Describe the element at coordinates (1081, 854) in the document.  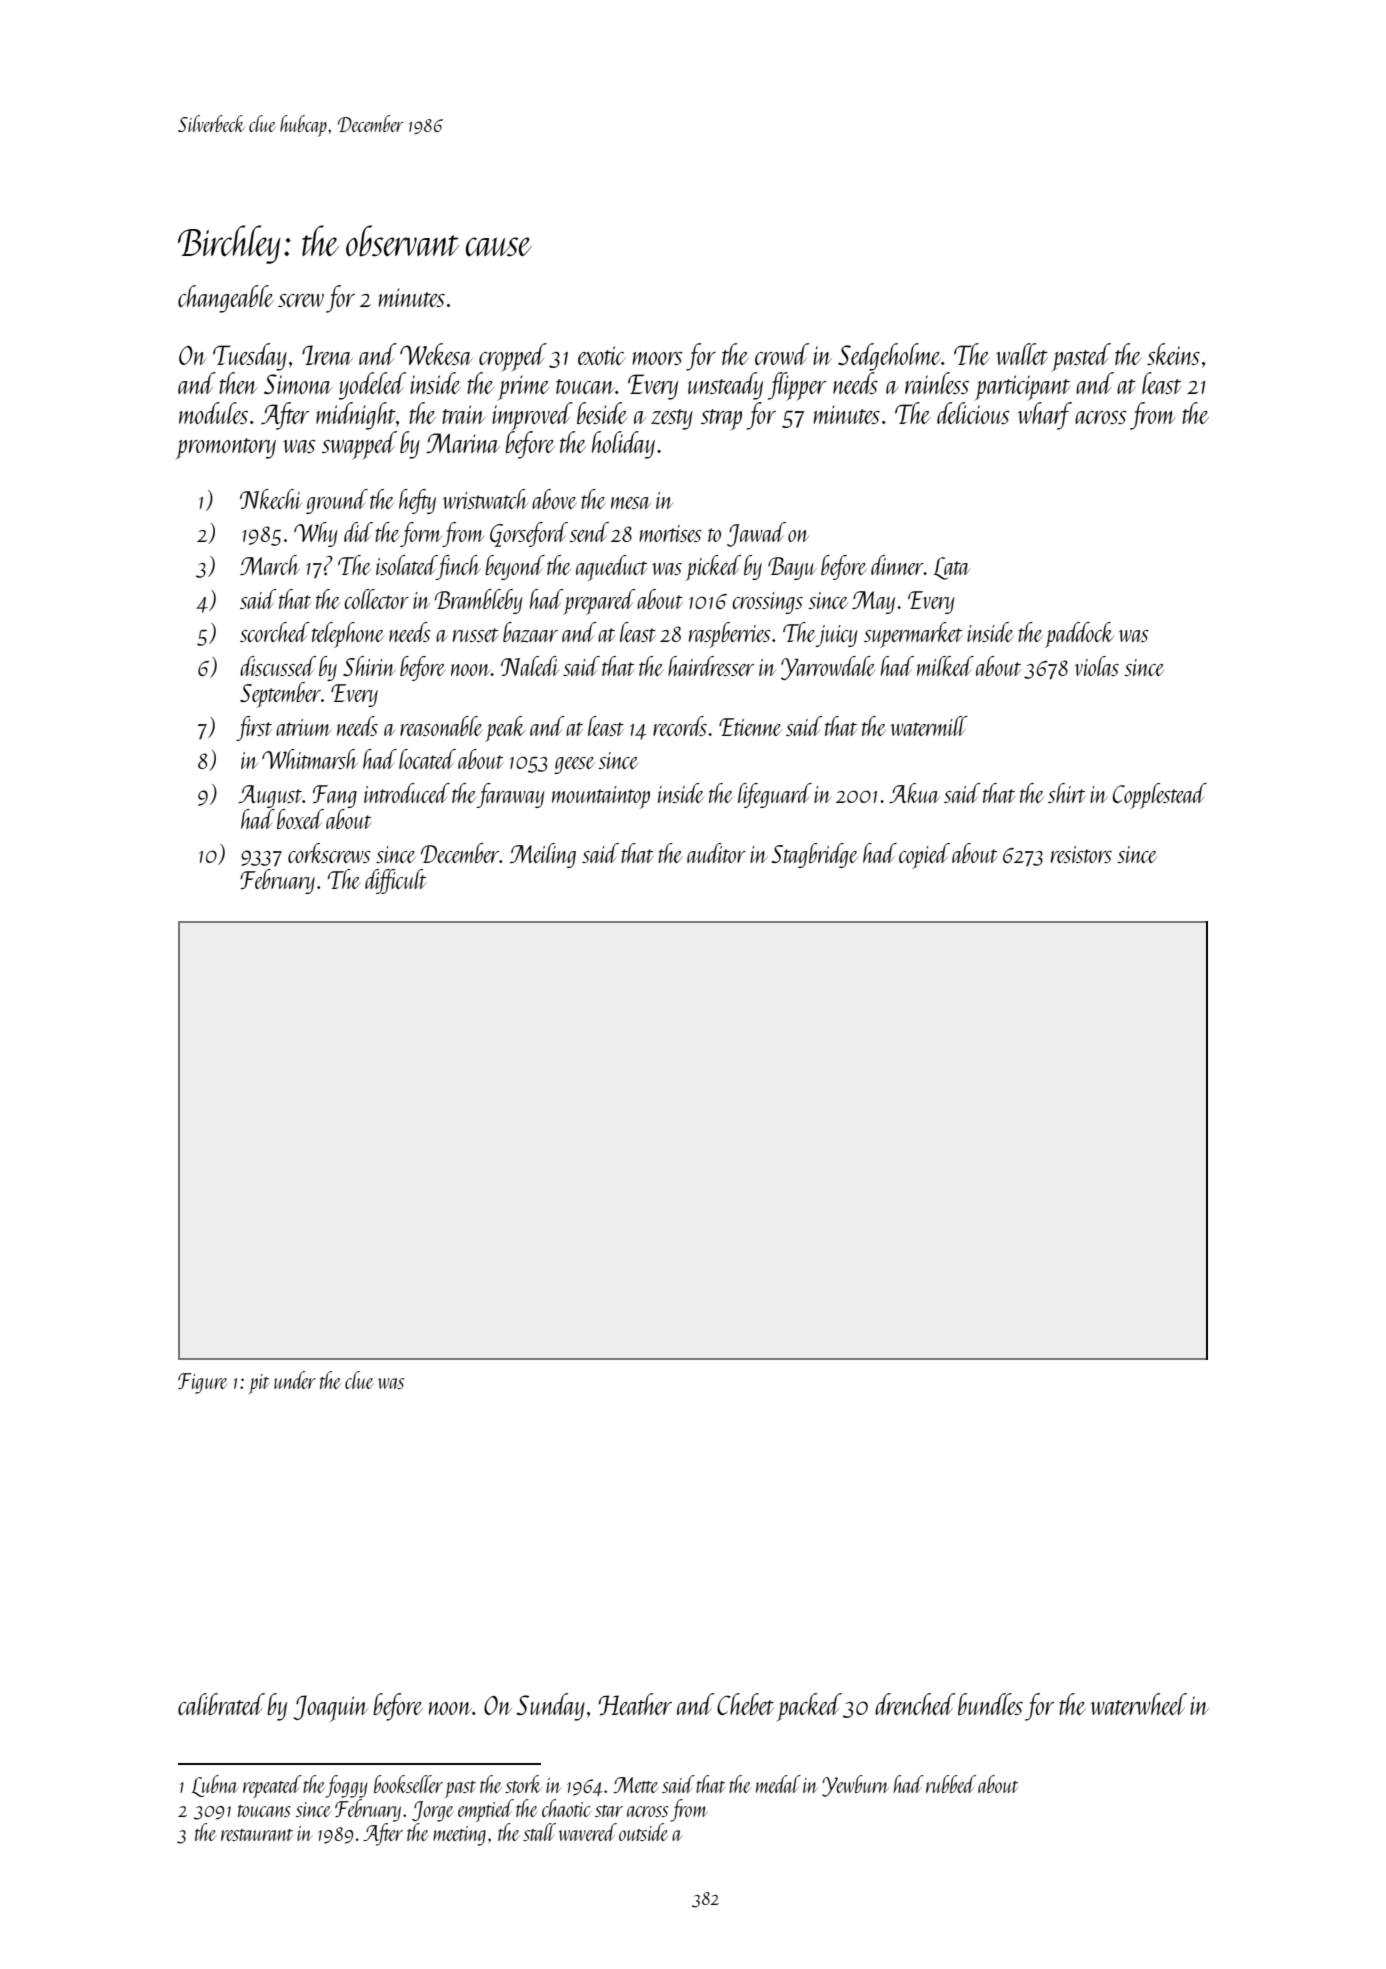
I see `resistors` at that location.
